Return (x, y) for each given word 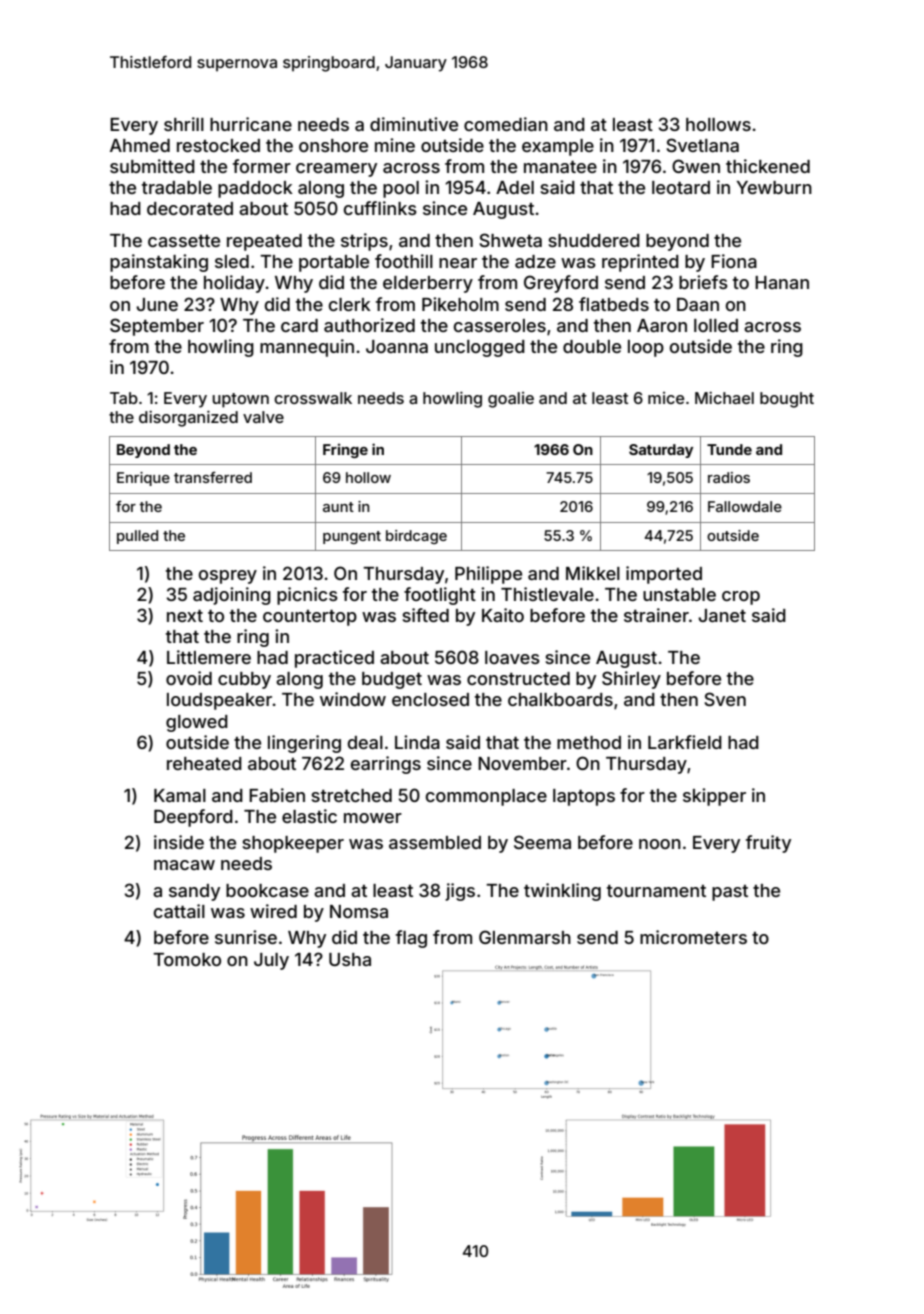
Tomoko (187, 959)
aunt (338, 507)
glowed (197, 723)
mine (395, 145)
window (353, 699)
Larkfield (685, 742)
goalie (511, 400)
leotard (681, 187)
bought (787, 400)
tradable (177, 187)
